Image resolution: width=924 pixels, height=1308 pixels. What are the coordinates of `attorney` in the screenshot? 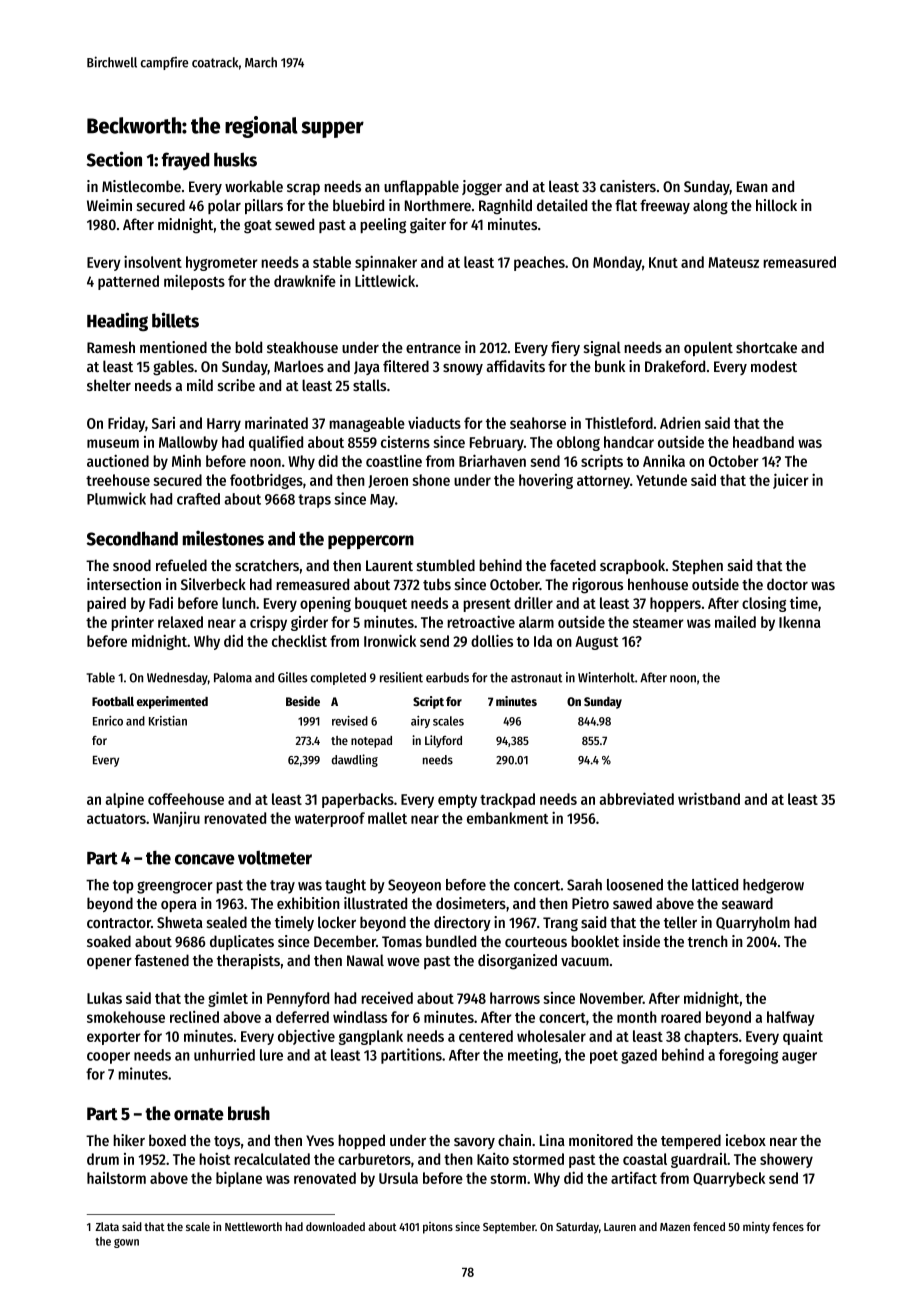 It's located at (603, 482).
